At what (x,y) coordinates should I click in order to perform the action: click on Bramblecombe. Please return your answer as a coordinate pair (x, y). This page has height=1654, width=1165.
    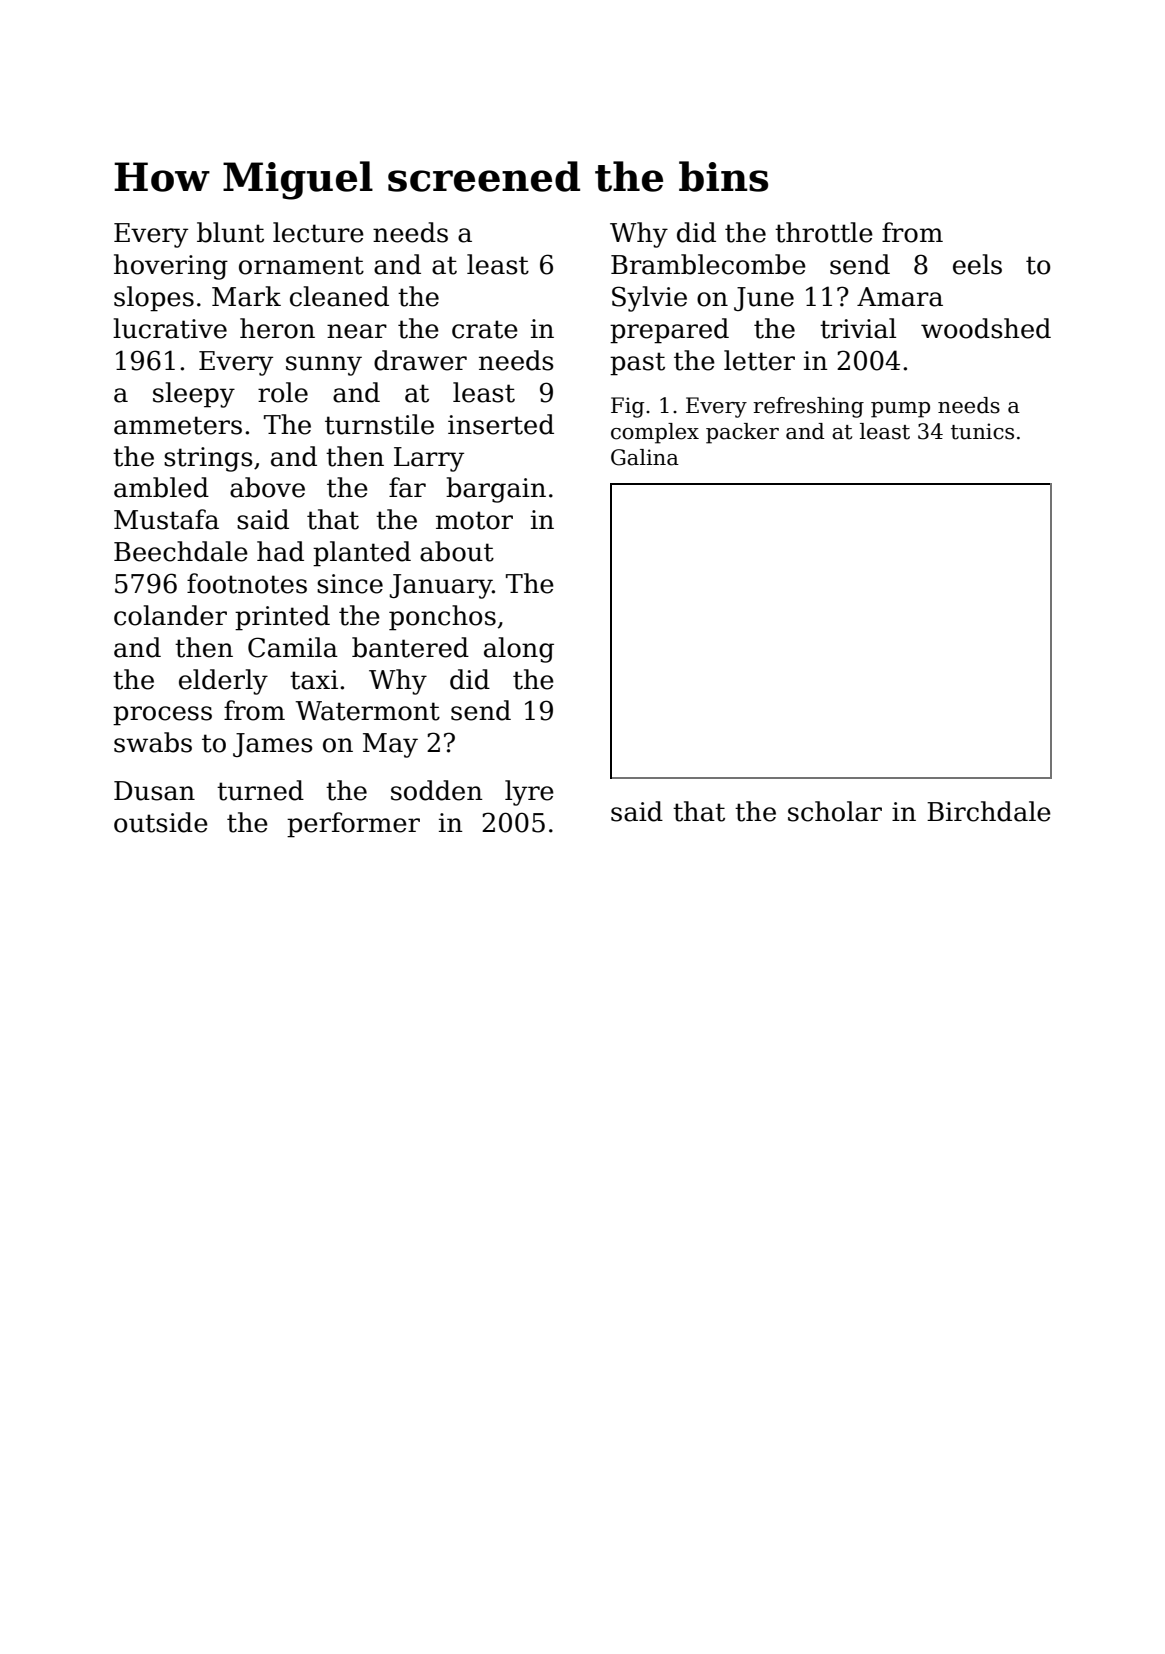
    Looking at the image, I should click on (708, 264).
